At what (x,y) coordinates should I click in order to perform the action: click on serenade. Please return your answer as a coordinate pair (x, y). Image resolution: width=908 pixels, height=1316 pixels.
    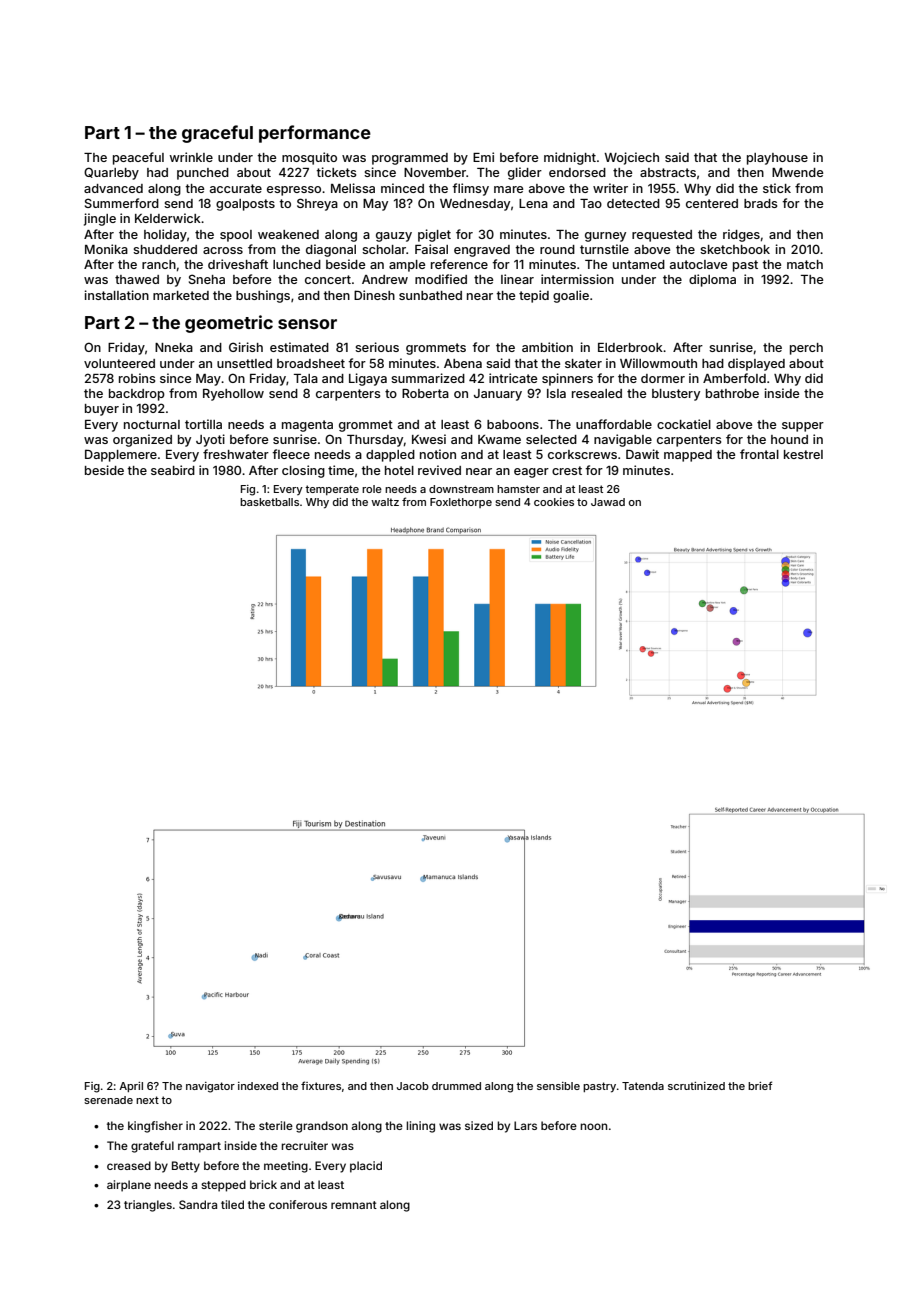
    Looking at the image, I should click on (108, 1100).
